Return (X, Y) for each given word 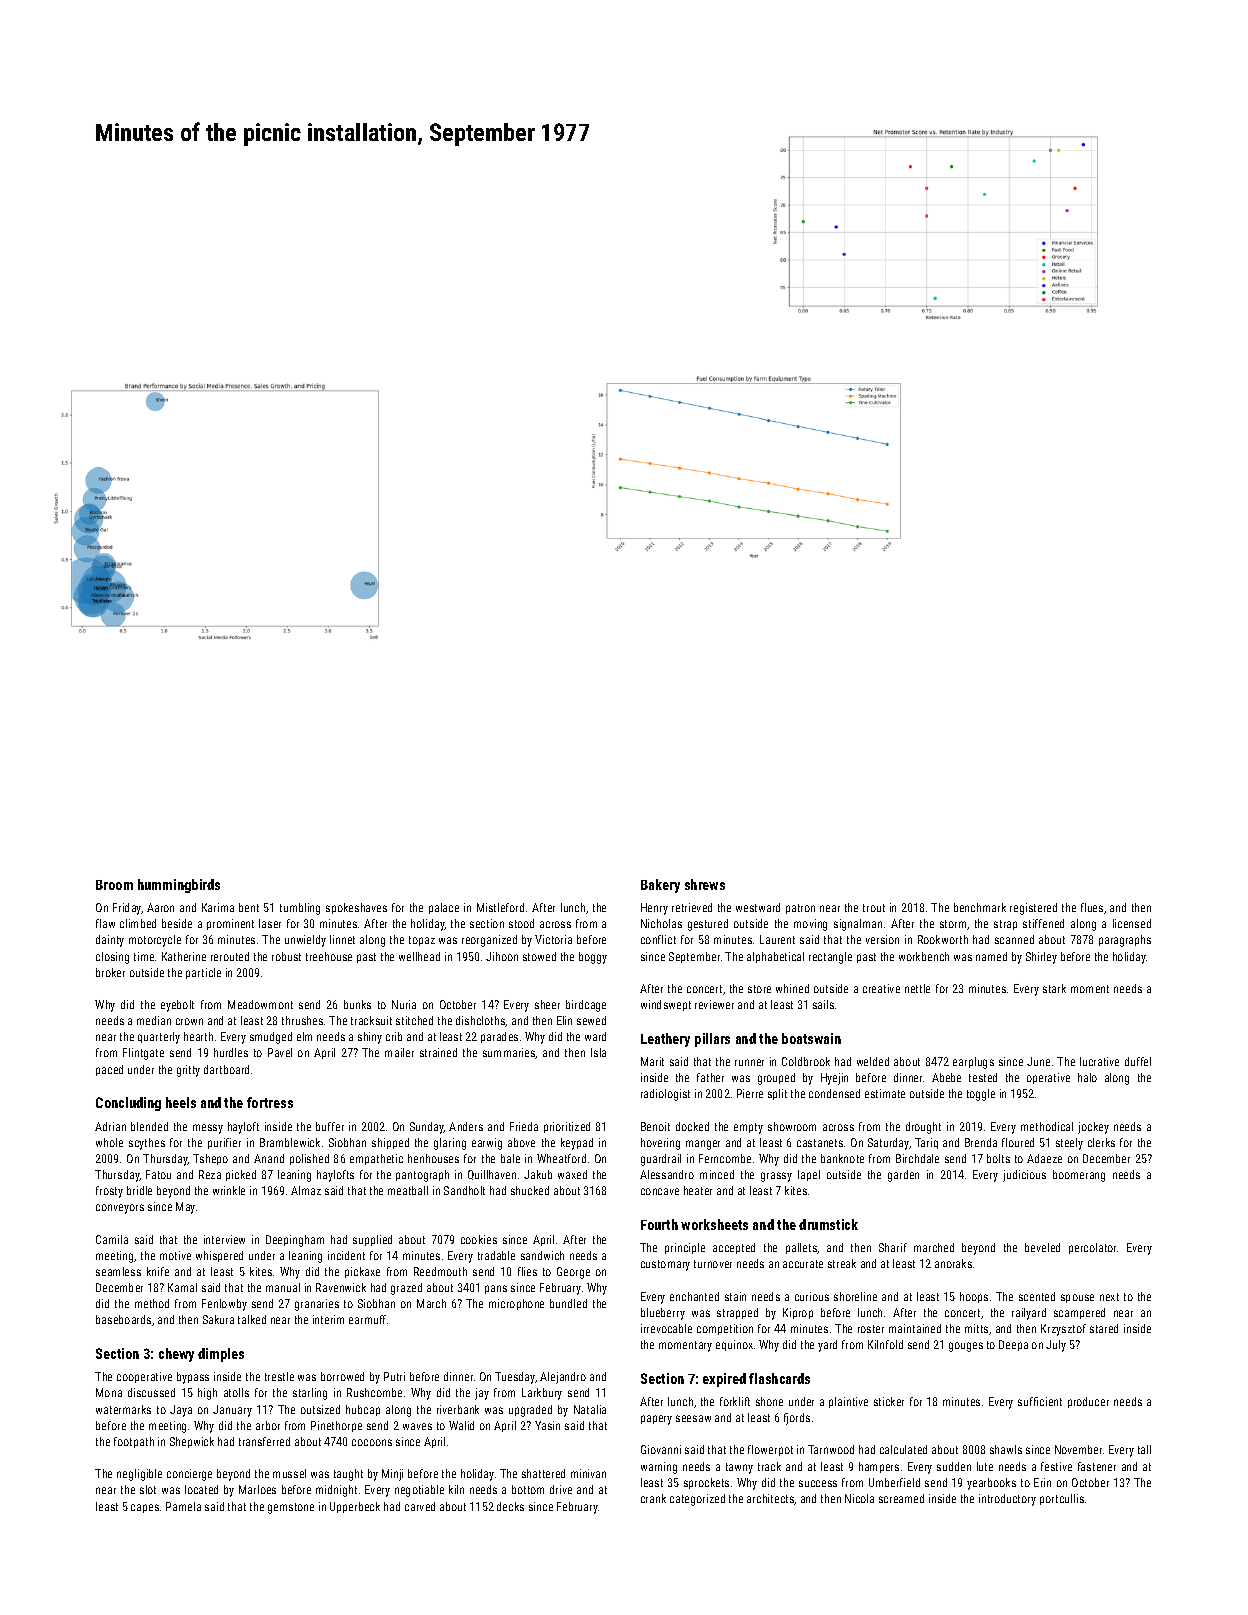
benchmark (980, 907)
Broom (114, 885)
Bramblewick (290, 1142)
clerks (1101, 1142)
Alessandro (667, 1174)
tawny (739, 1468)
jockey (1093, 1128)
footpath (134, 1442)
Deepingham (295, 1241)
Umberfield (894, 1482)
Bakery (660, 886)
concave (660, 1191)
